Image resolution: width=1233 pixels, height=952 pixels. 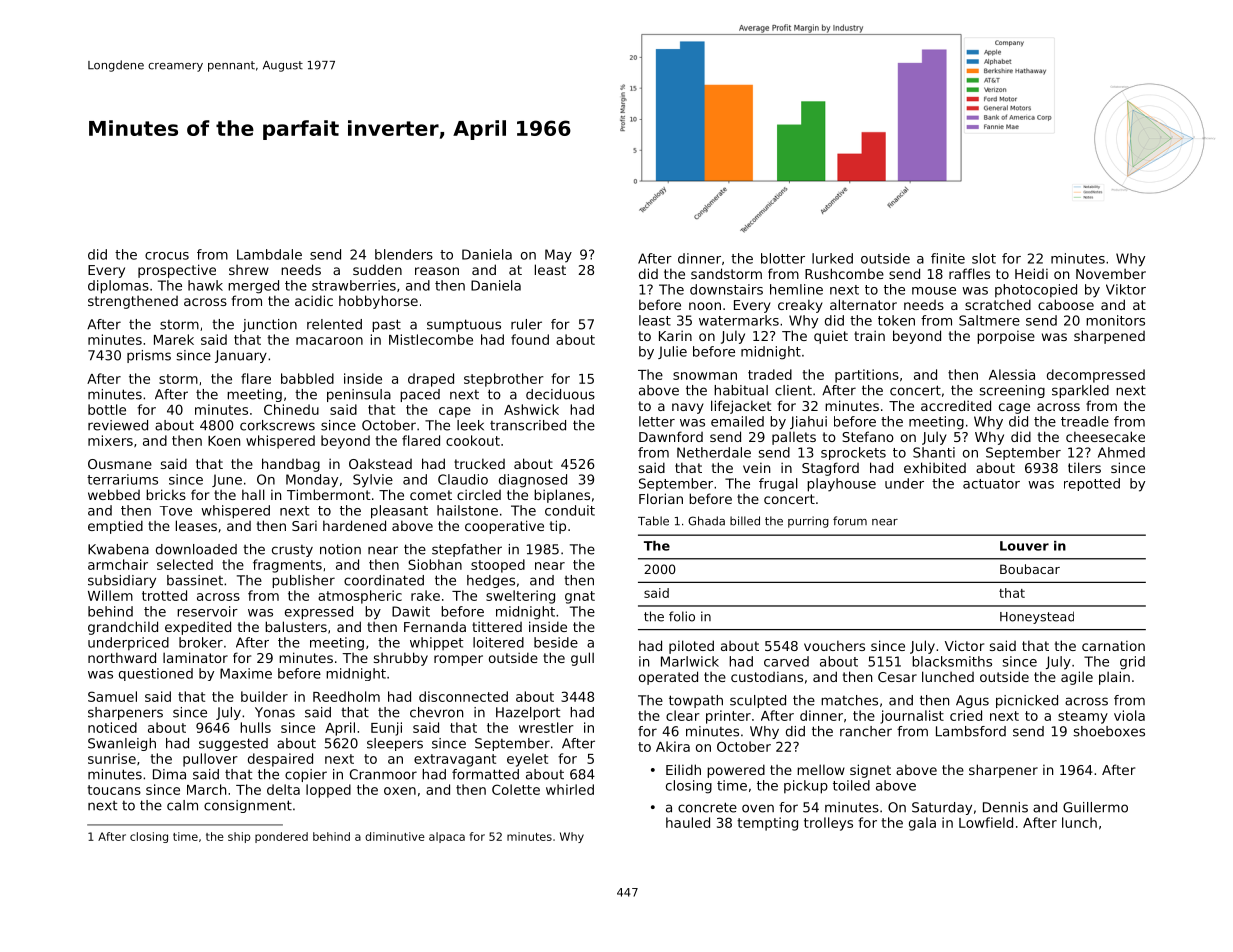 What do you see at coordinates (668, 678) in the screenshot?
I see `operated` at bounding box center [668, 678].
